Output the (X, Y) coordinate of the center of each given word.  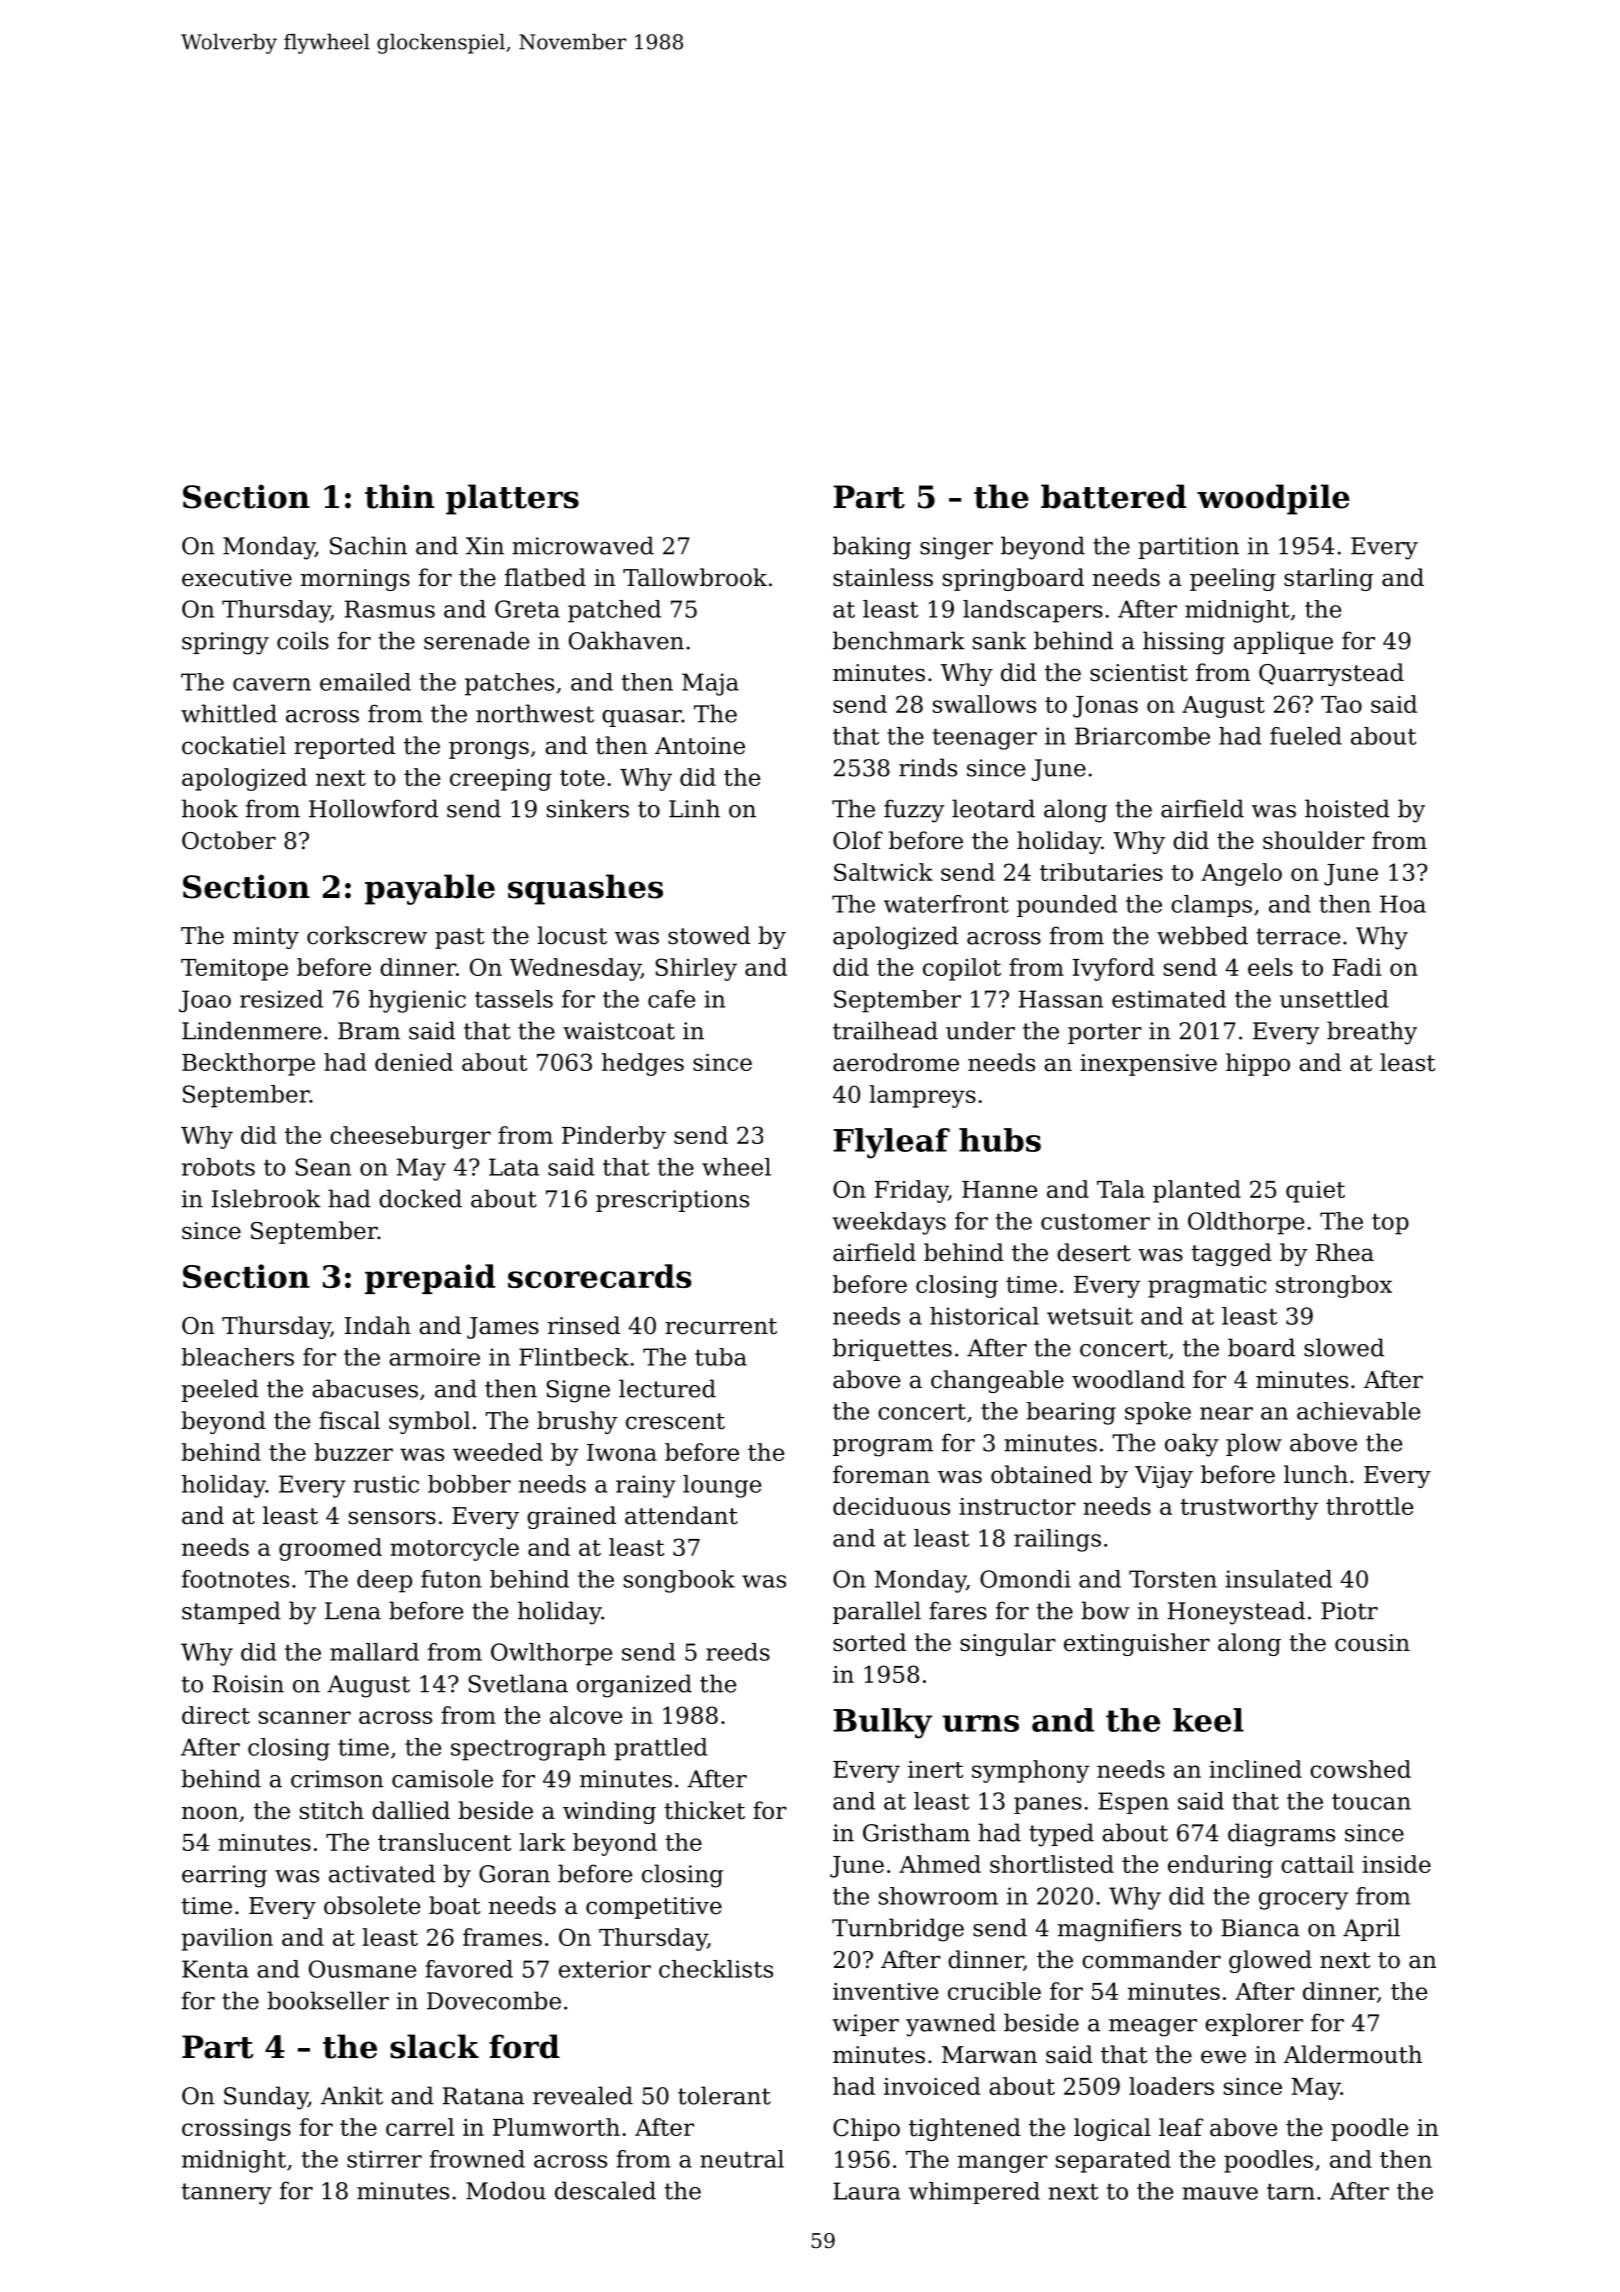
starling (1328, 579)
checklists (716, 1969)
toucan (1371, 1802)
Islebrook (266, 1198)
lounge (722, 1486)
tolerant (724, 2095)
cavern (272, 684)
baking (872, 548)
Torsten (1173, 1579)
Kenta (215, 1969)
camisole (442, 1778)
